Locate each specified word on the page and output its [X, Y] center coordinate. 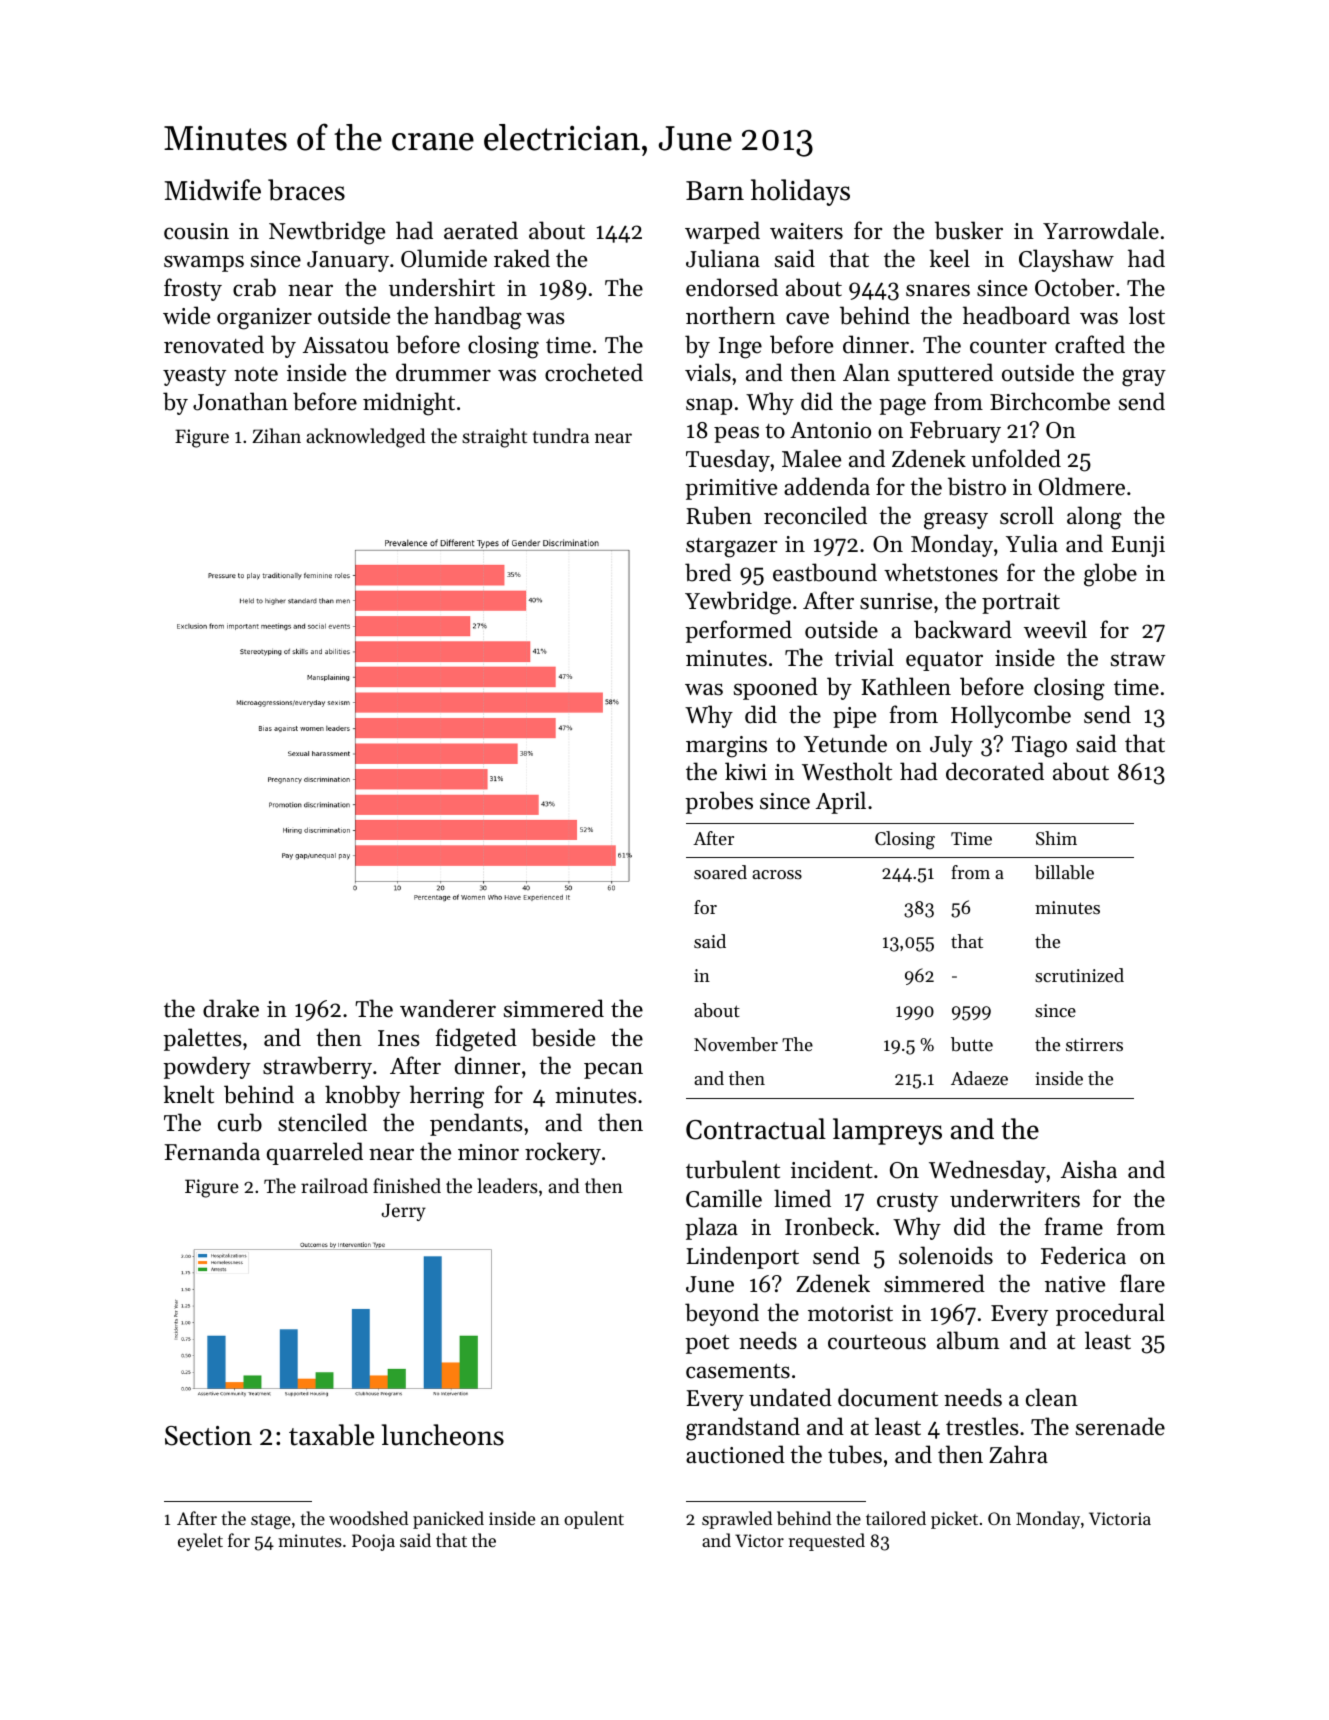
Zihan [276, 435]
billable [1064, 872]
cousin [196, 231]
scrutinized [1079, 975]
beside [563, 1037]
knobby [362, 1096]
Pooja [373, 1542]
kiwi [746, 771]
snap [709, 406]
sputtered [945, 374]
